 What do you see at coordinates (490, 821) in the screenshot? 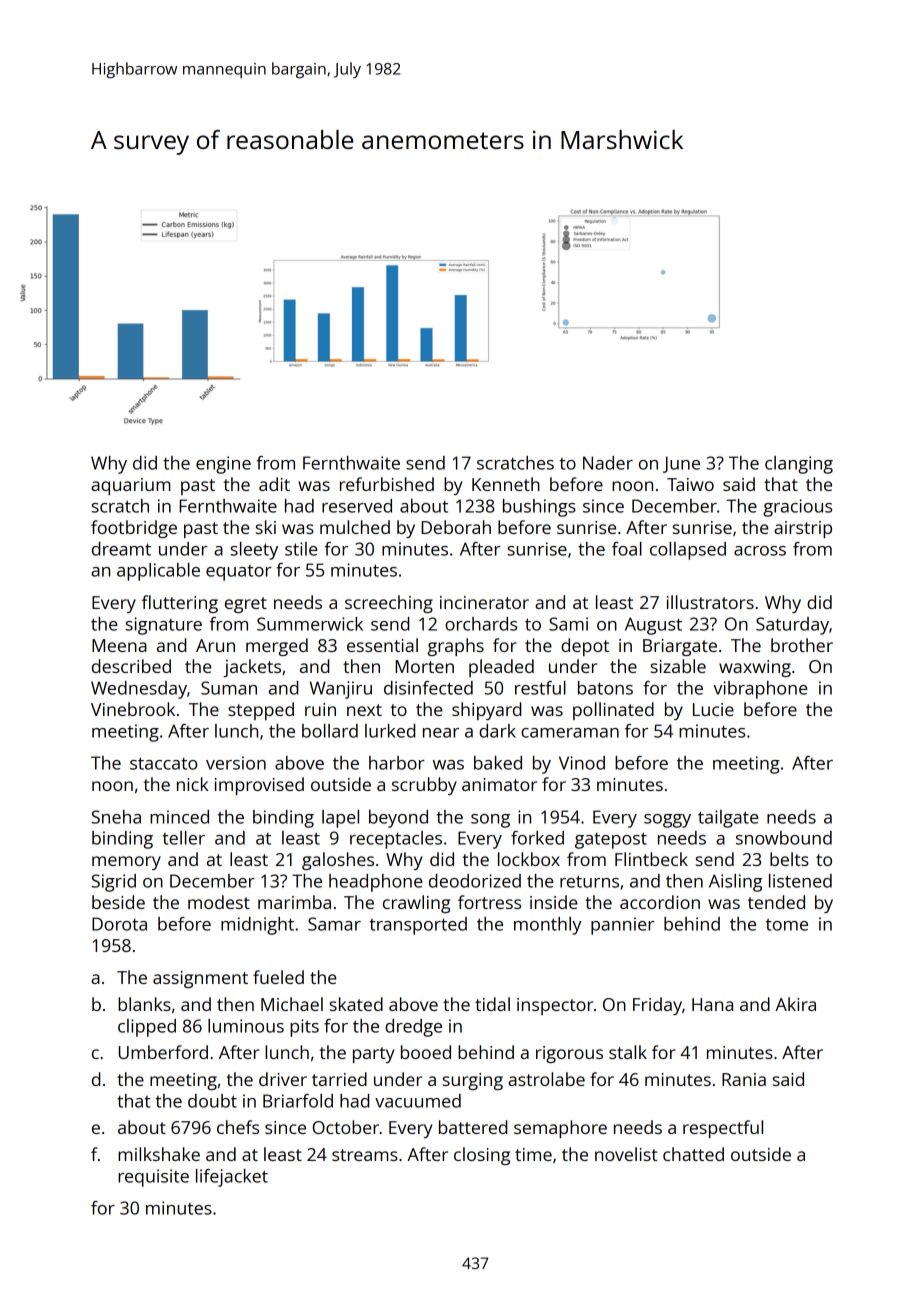
I see `song` at bounding box center [490, 821].
